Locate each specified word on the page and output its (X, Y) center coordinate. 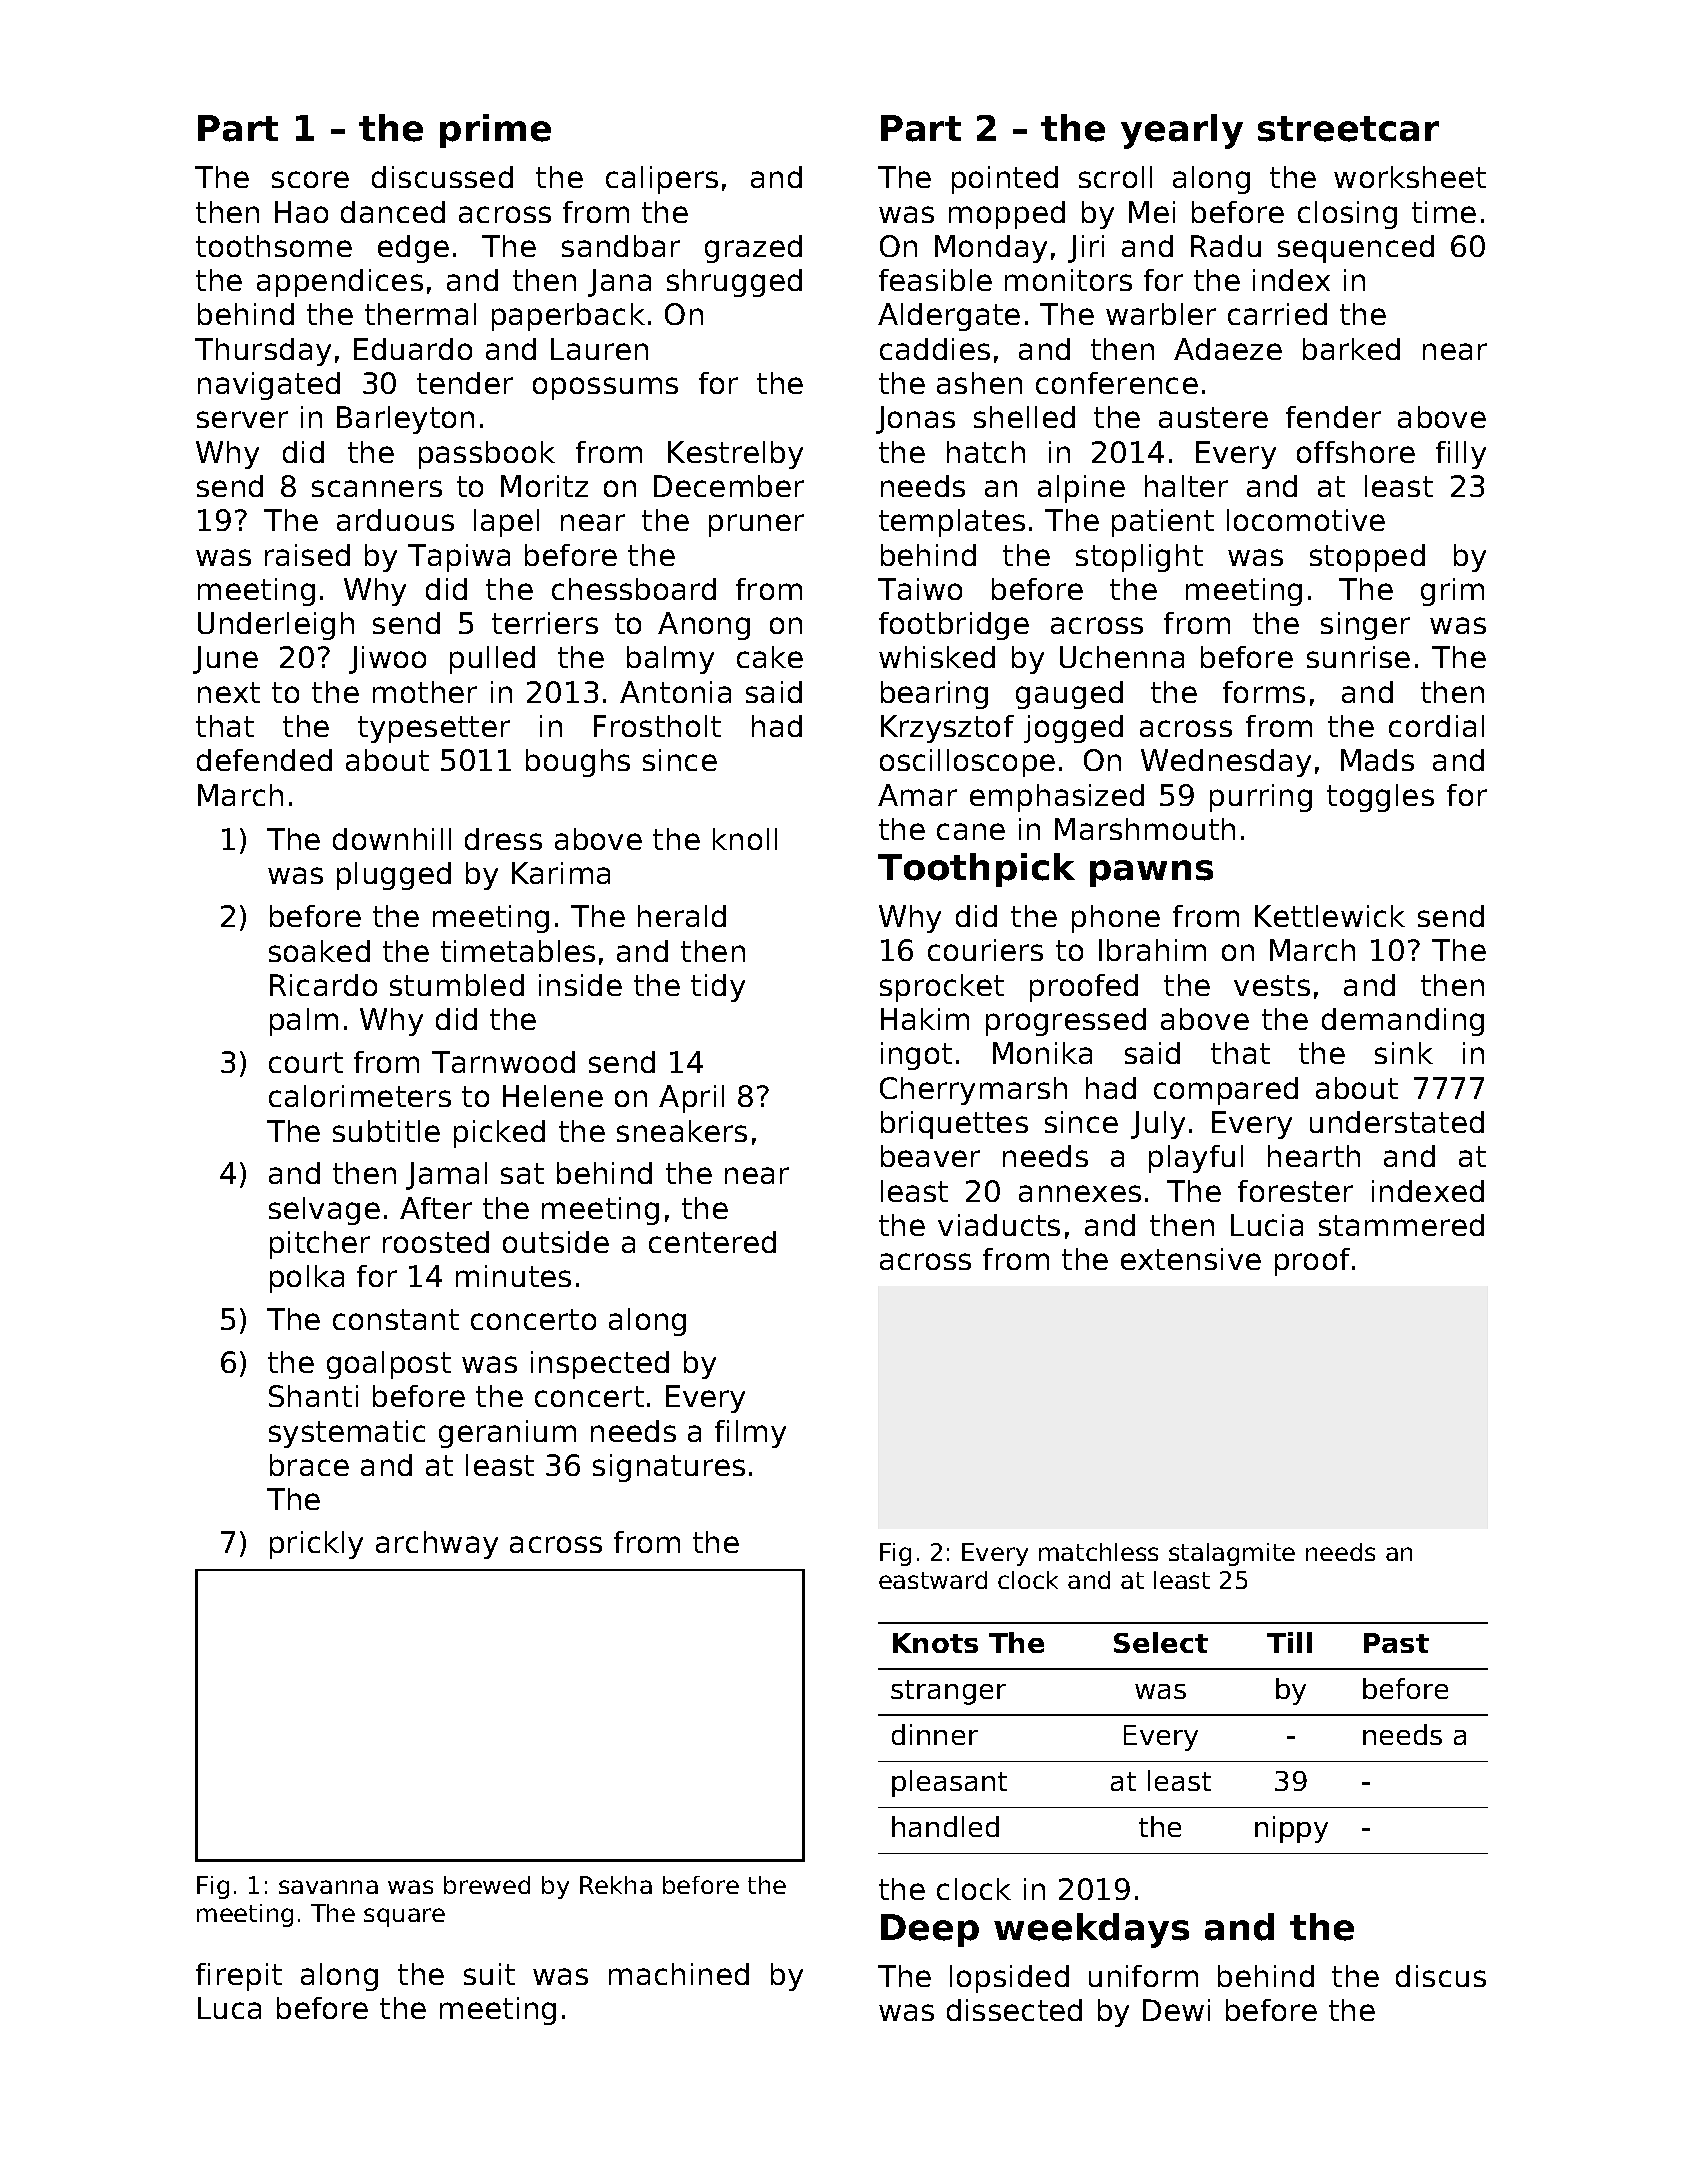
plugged (394, 876)
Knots (935, 1643)
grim (1452, 592)
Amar (917, 795)
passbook (487, 455)
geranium (507, 1434)
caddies (935, 349)
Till (1289, 1642)
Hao (301, 212)
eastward (933, 1580)
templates (952, 523)
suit (489, 1974)
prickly (316, 1545)
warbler (1161, 314)
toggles (1380, 798)
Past (1396, 1643)
